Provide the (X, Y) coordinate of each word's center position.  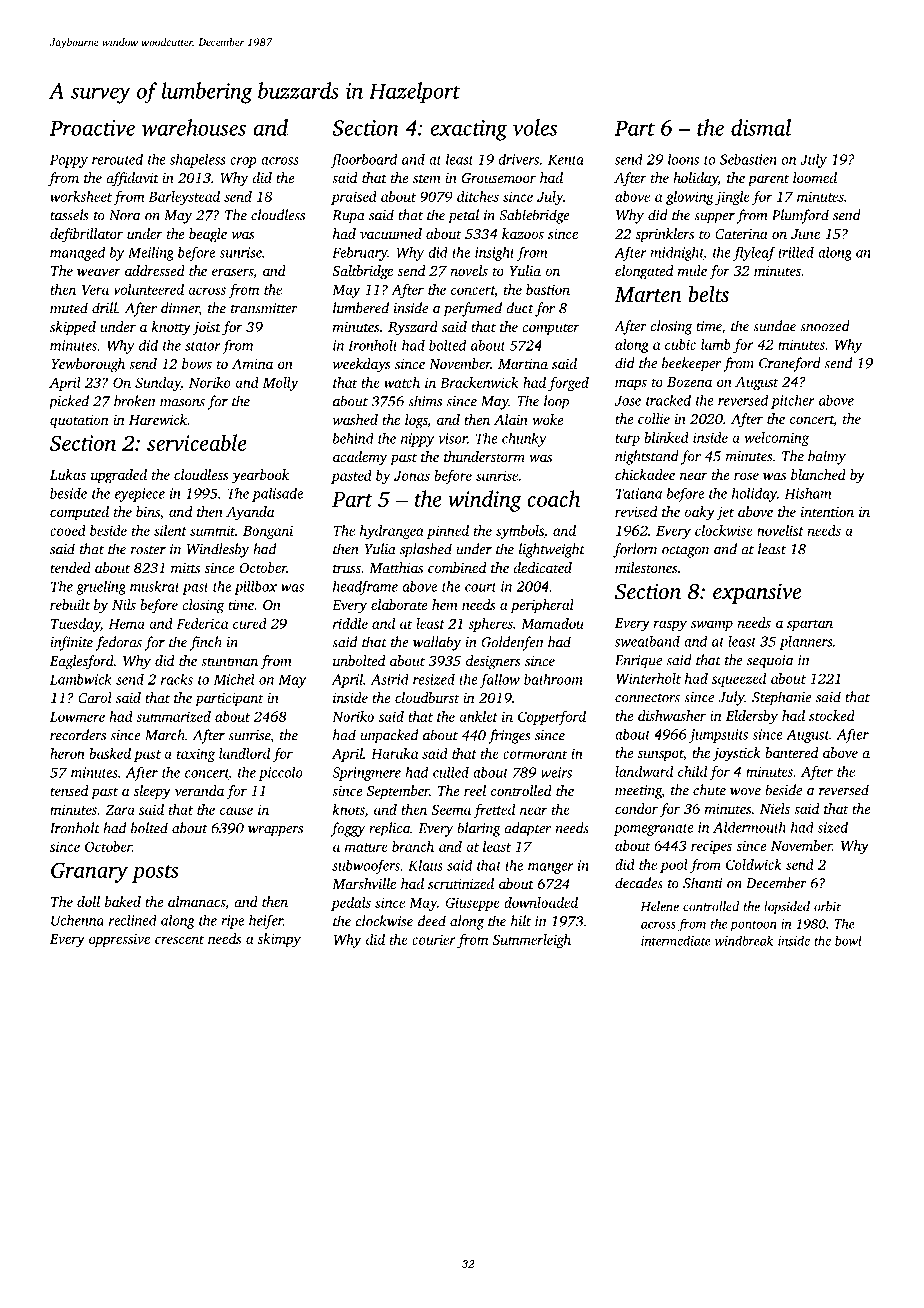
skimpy (279, 940)
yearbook (260, 476)
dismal (761, 127)
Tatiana (639, 493)
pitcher (793, 402)
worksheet (81, 196)
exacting (468, 130)
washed (355, 419)
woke (548, 419)
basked (110, 753)
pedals (351, 904)
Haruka (394, 753)
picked (69, 402)
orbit (827, 906)
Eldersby (752, 717)
